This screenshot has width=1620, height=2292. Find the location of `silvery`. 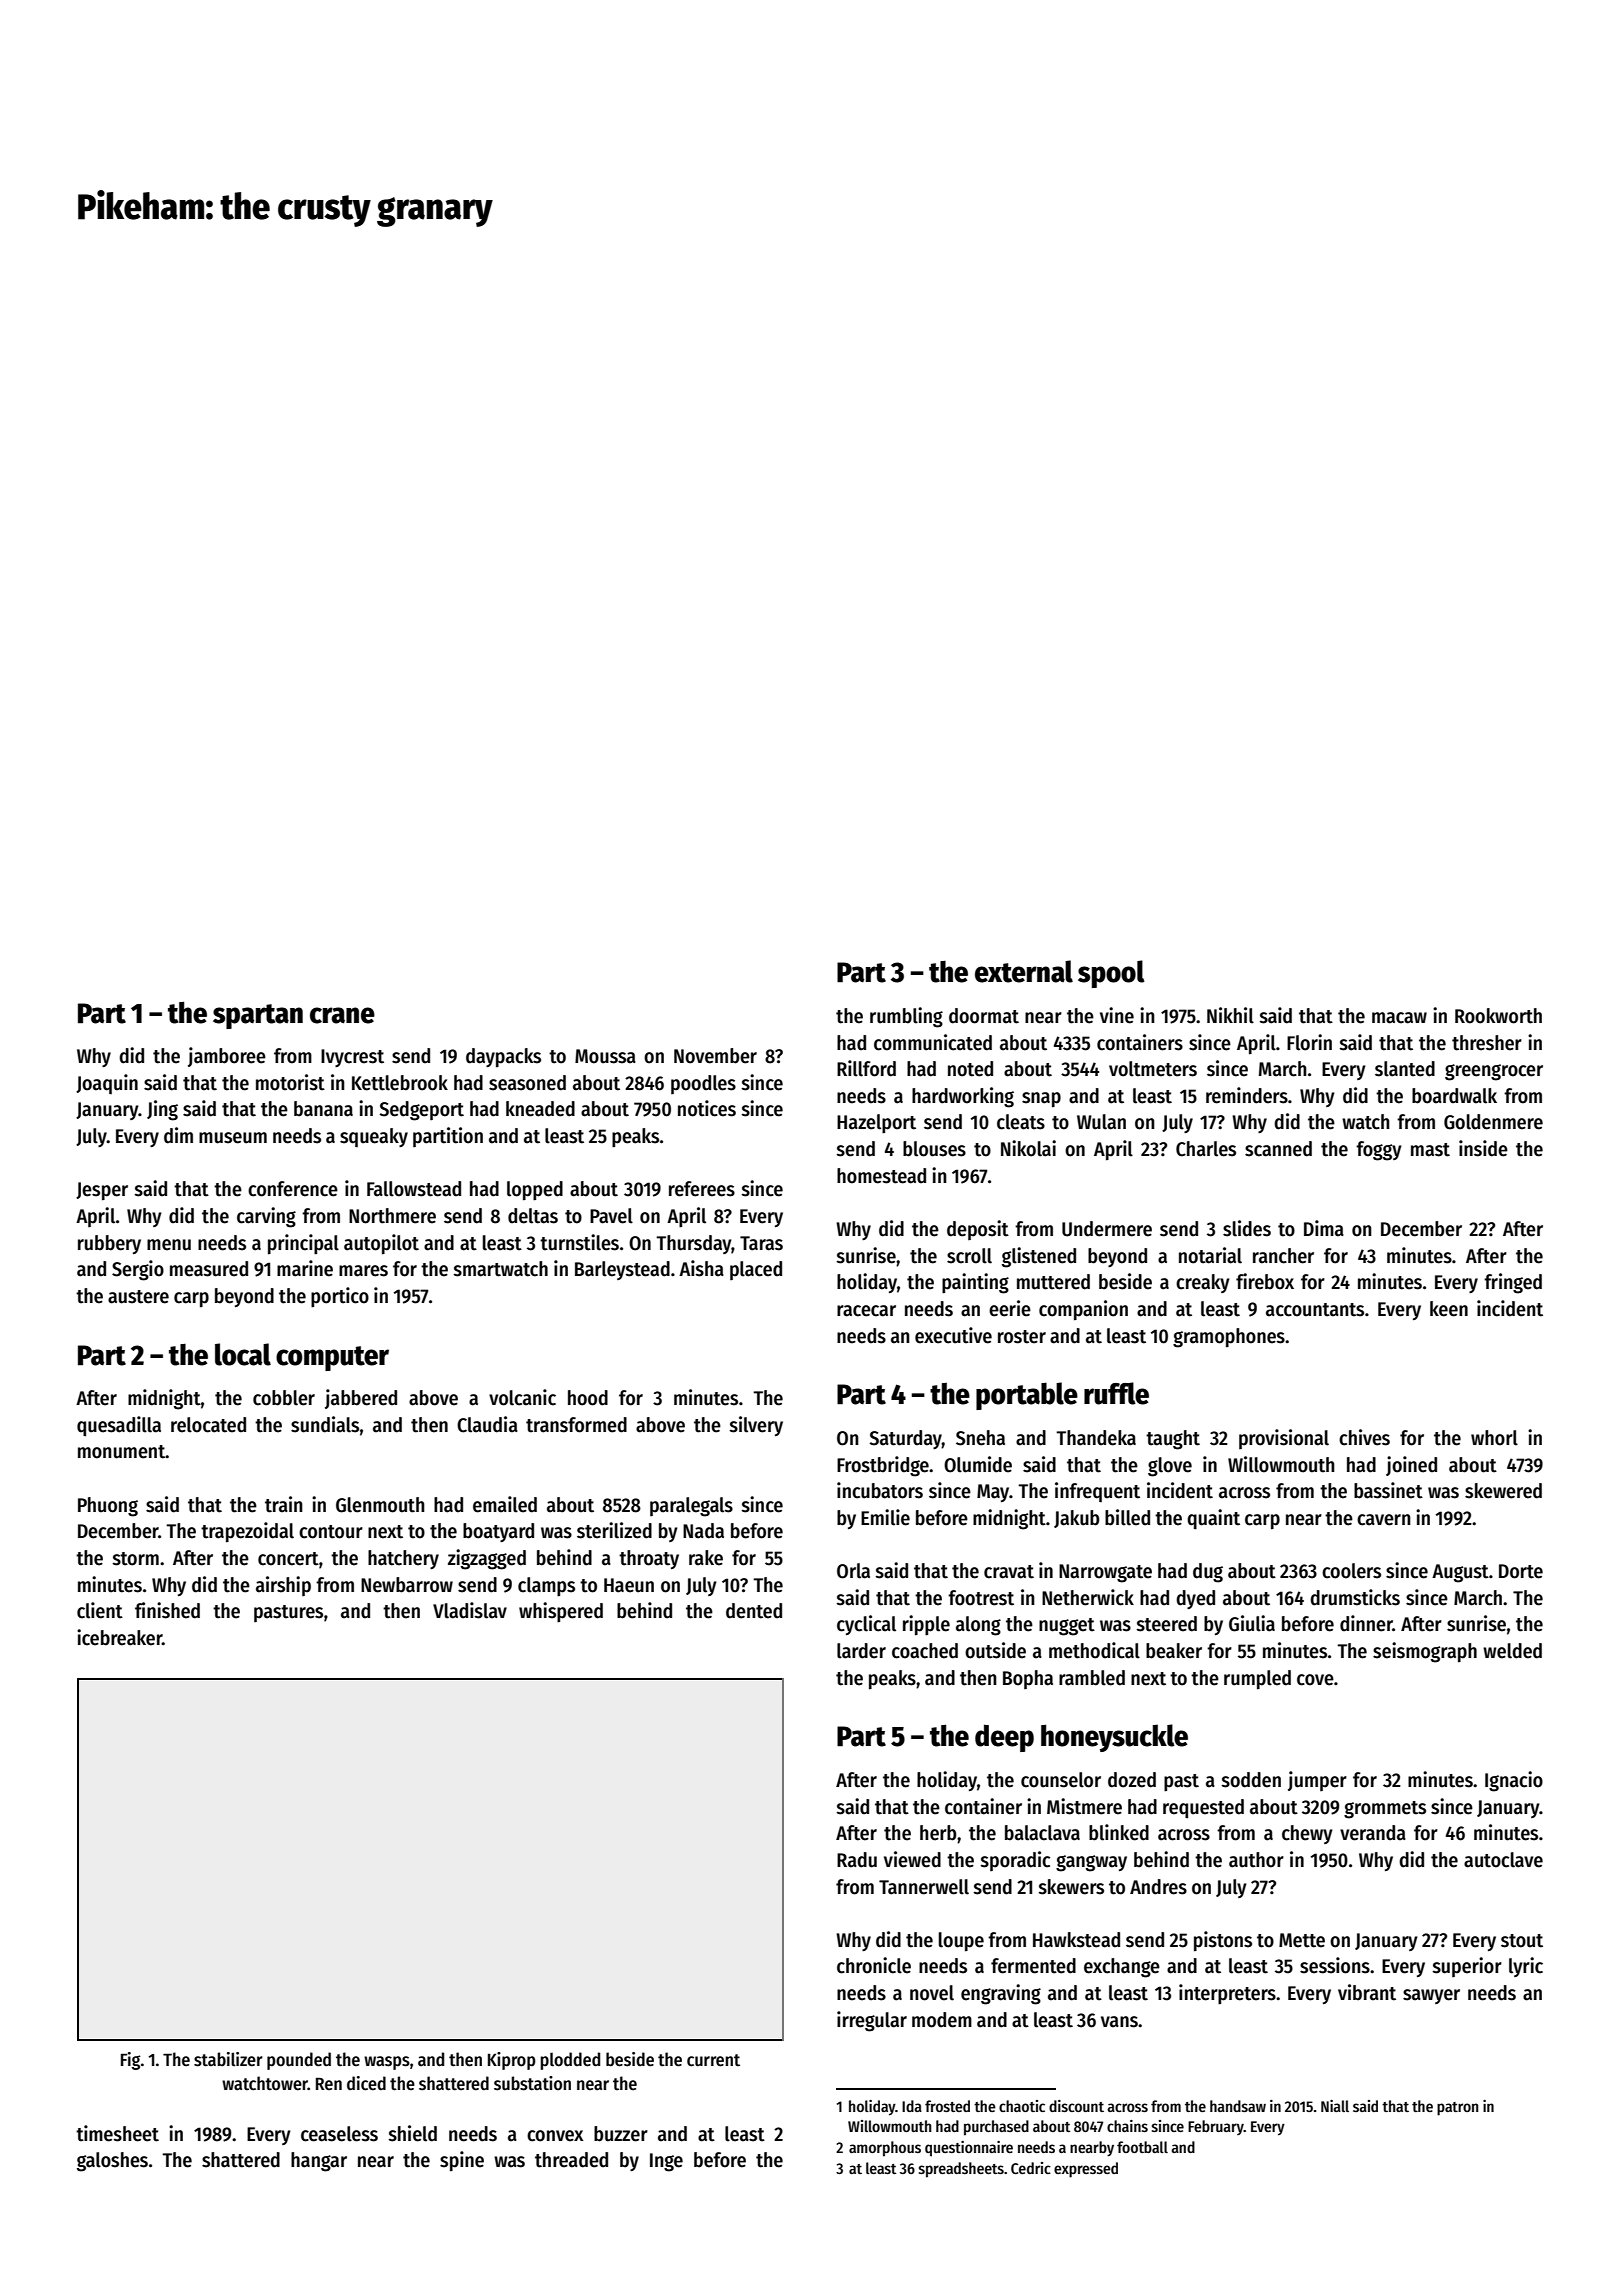

silvery is located at coordinates (756, 1426).
